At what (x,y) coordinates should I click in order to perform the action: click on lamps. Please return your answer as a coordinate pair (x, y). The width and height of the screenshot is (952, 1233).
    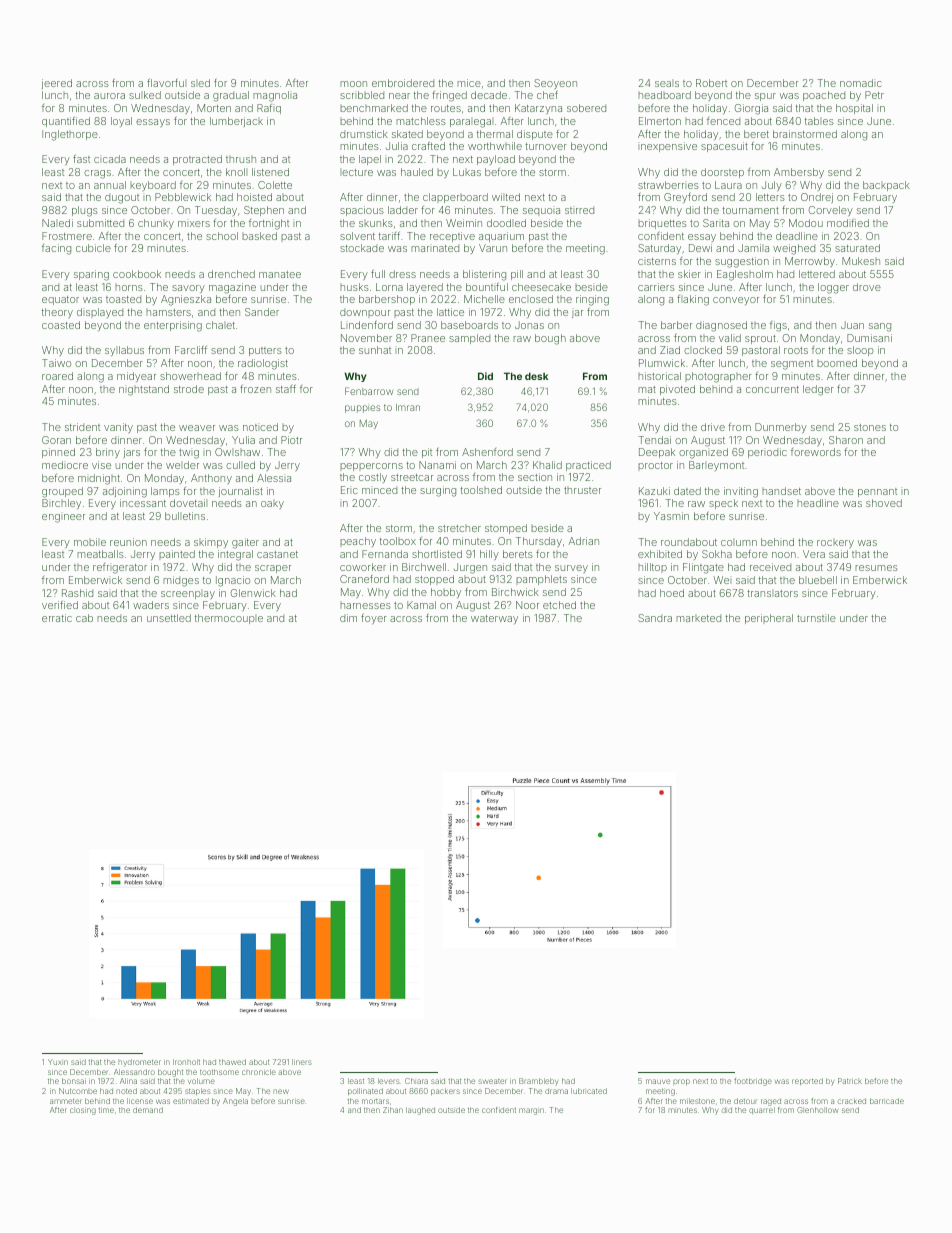
    Looking at the image, I should click on (165, 492).
